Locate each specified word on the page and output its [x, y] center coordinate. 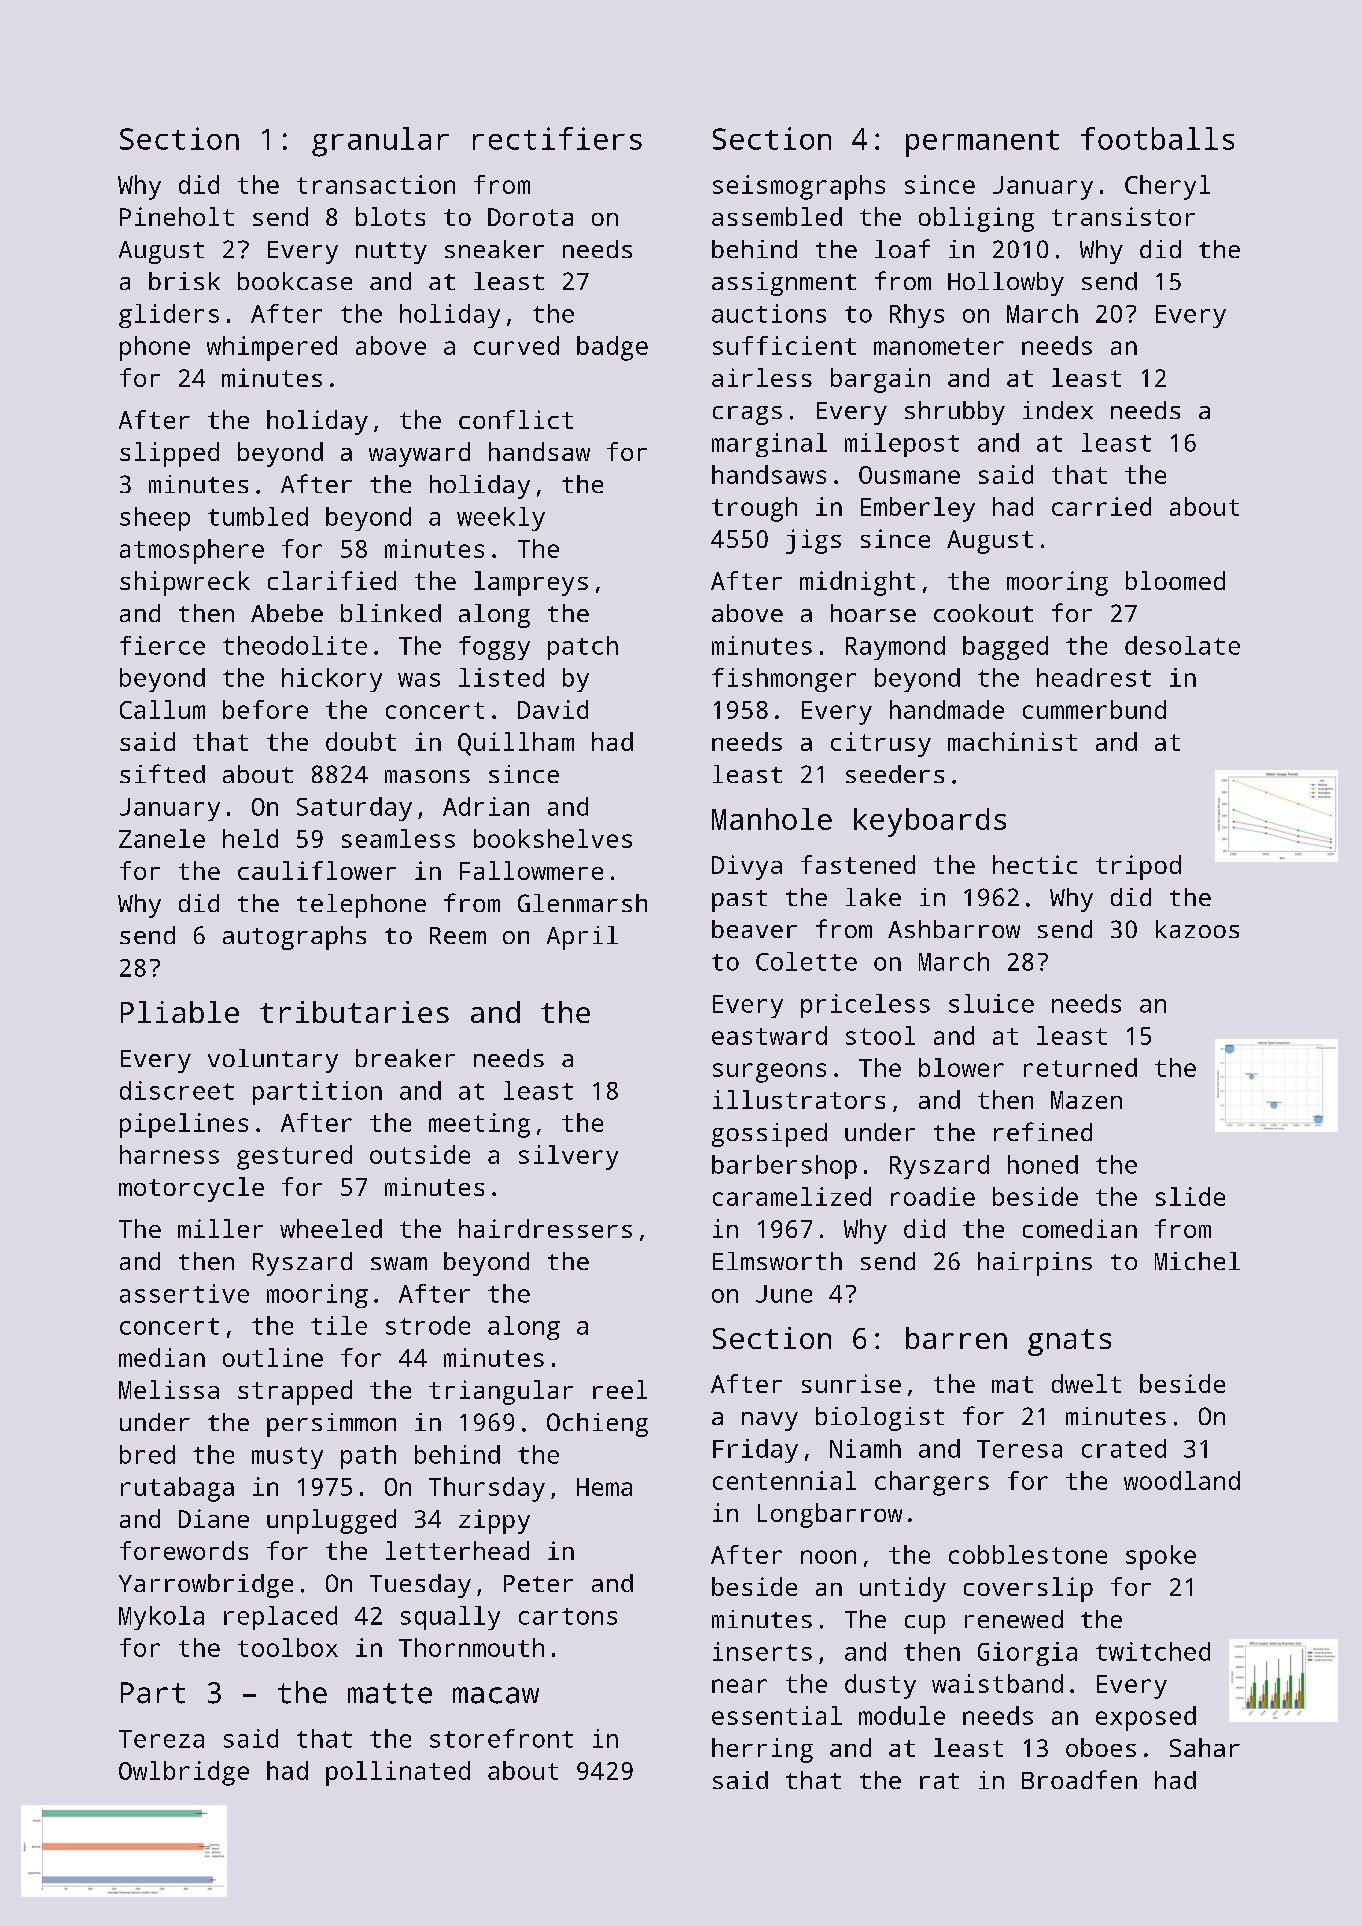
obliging [976, 219]
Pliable [180, 1012]
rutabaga [177, 1489]
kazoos [1197, 929]
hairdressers [545, 1228]
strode [428, 1325]
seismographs [799, 187]
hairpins [1035, 1264]
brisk [184, 281]
